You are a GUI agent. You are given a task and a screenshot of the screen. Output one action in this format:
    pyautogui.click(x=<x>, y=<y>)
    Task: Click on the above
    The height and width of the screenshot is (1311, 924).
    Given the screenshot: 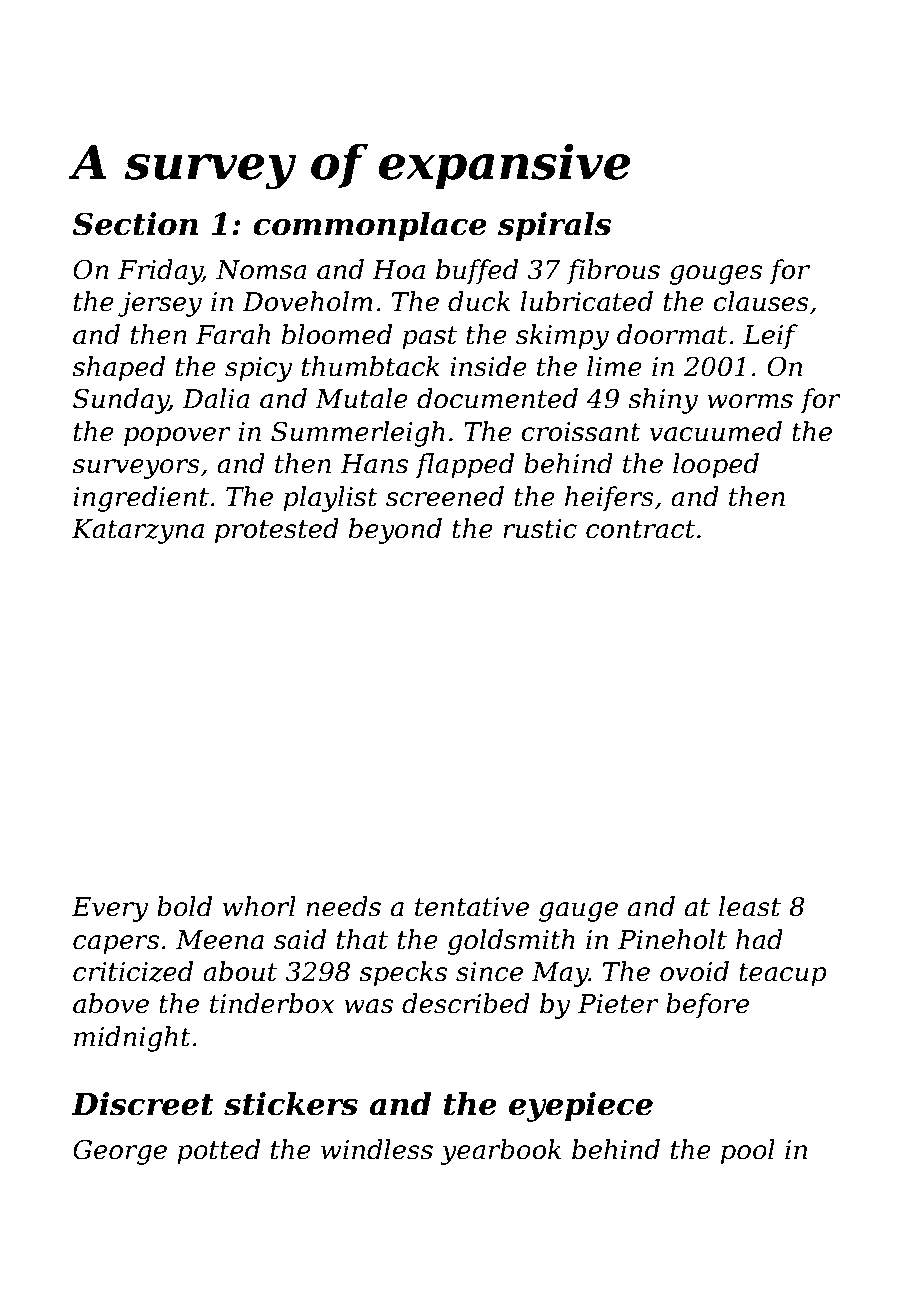 What is the action you would take?
    pyautogui.click(x=111, y=1003)
